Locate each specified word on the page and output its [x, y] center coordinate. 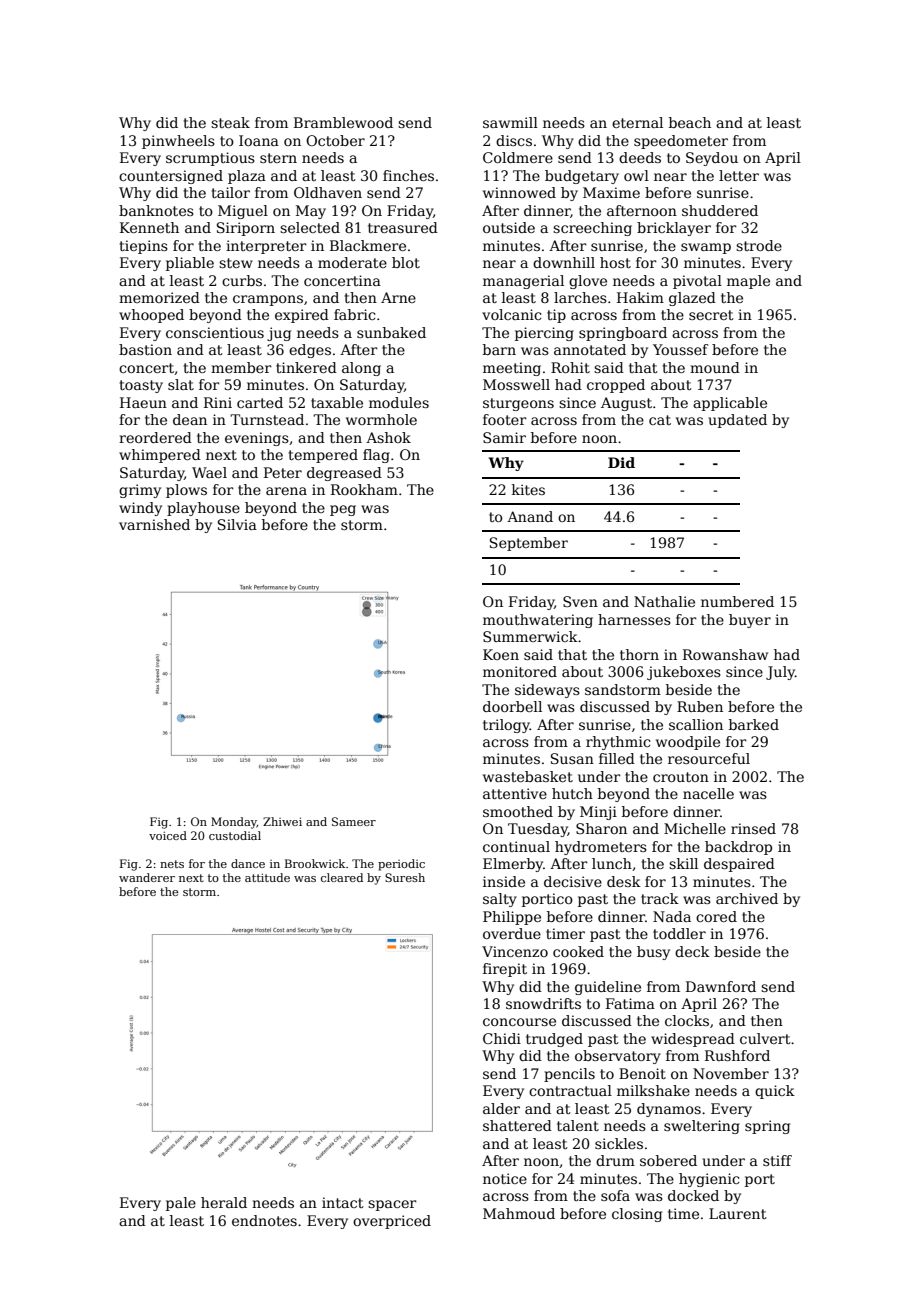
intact [343, 1202]
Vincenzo [515, 951]
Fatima [630, 1003]
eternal [637, 122]
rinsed [753, 828]
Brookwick [315, 863]
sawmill [510, 122]
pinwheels [178, 142]
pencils [569, 1075]
